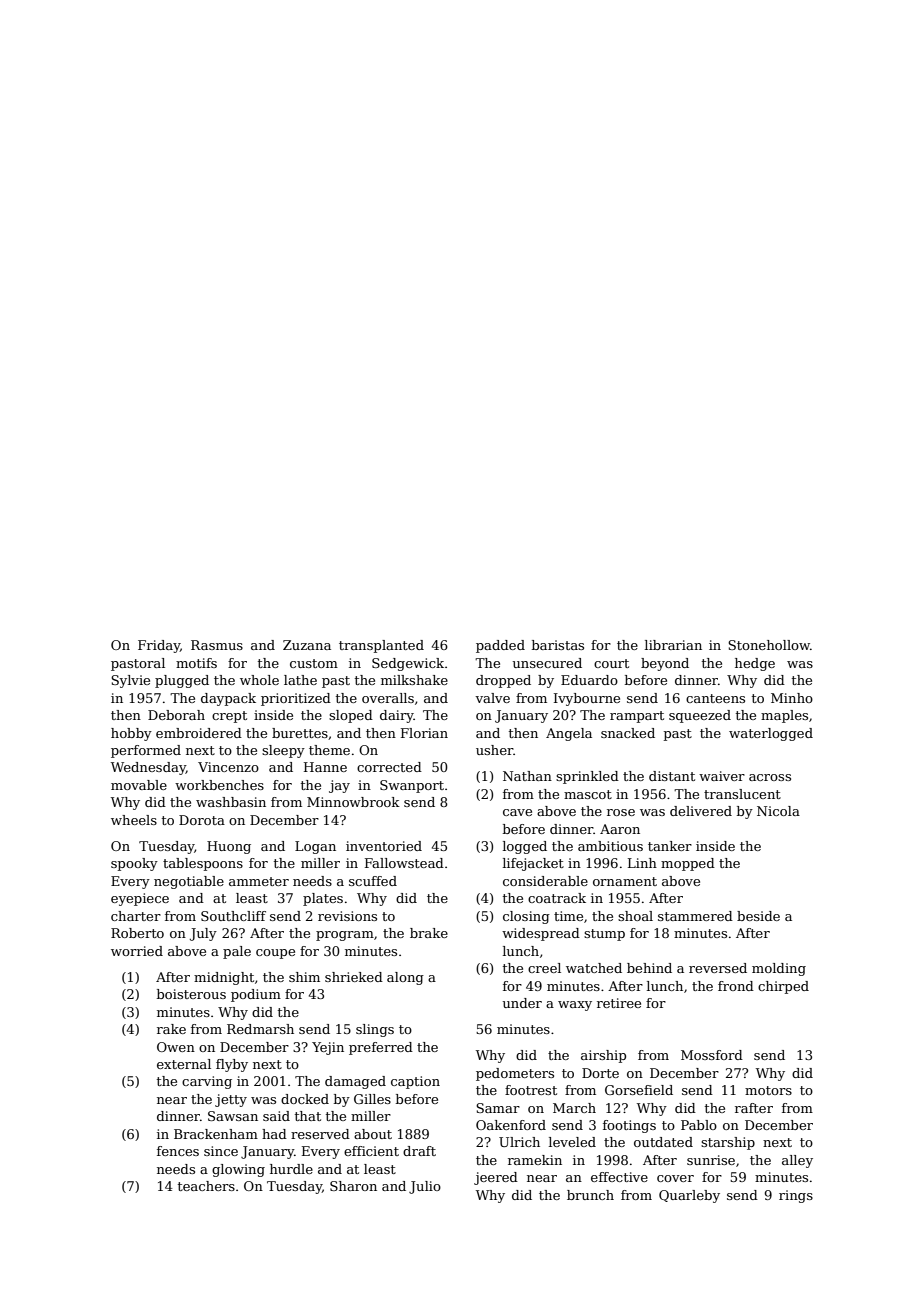  What do you see at coordinates (621, 812) in the page?
I see `rose` at bounding box center [621, 812].
